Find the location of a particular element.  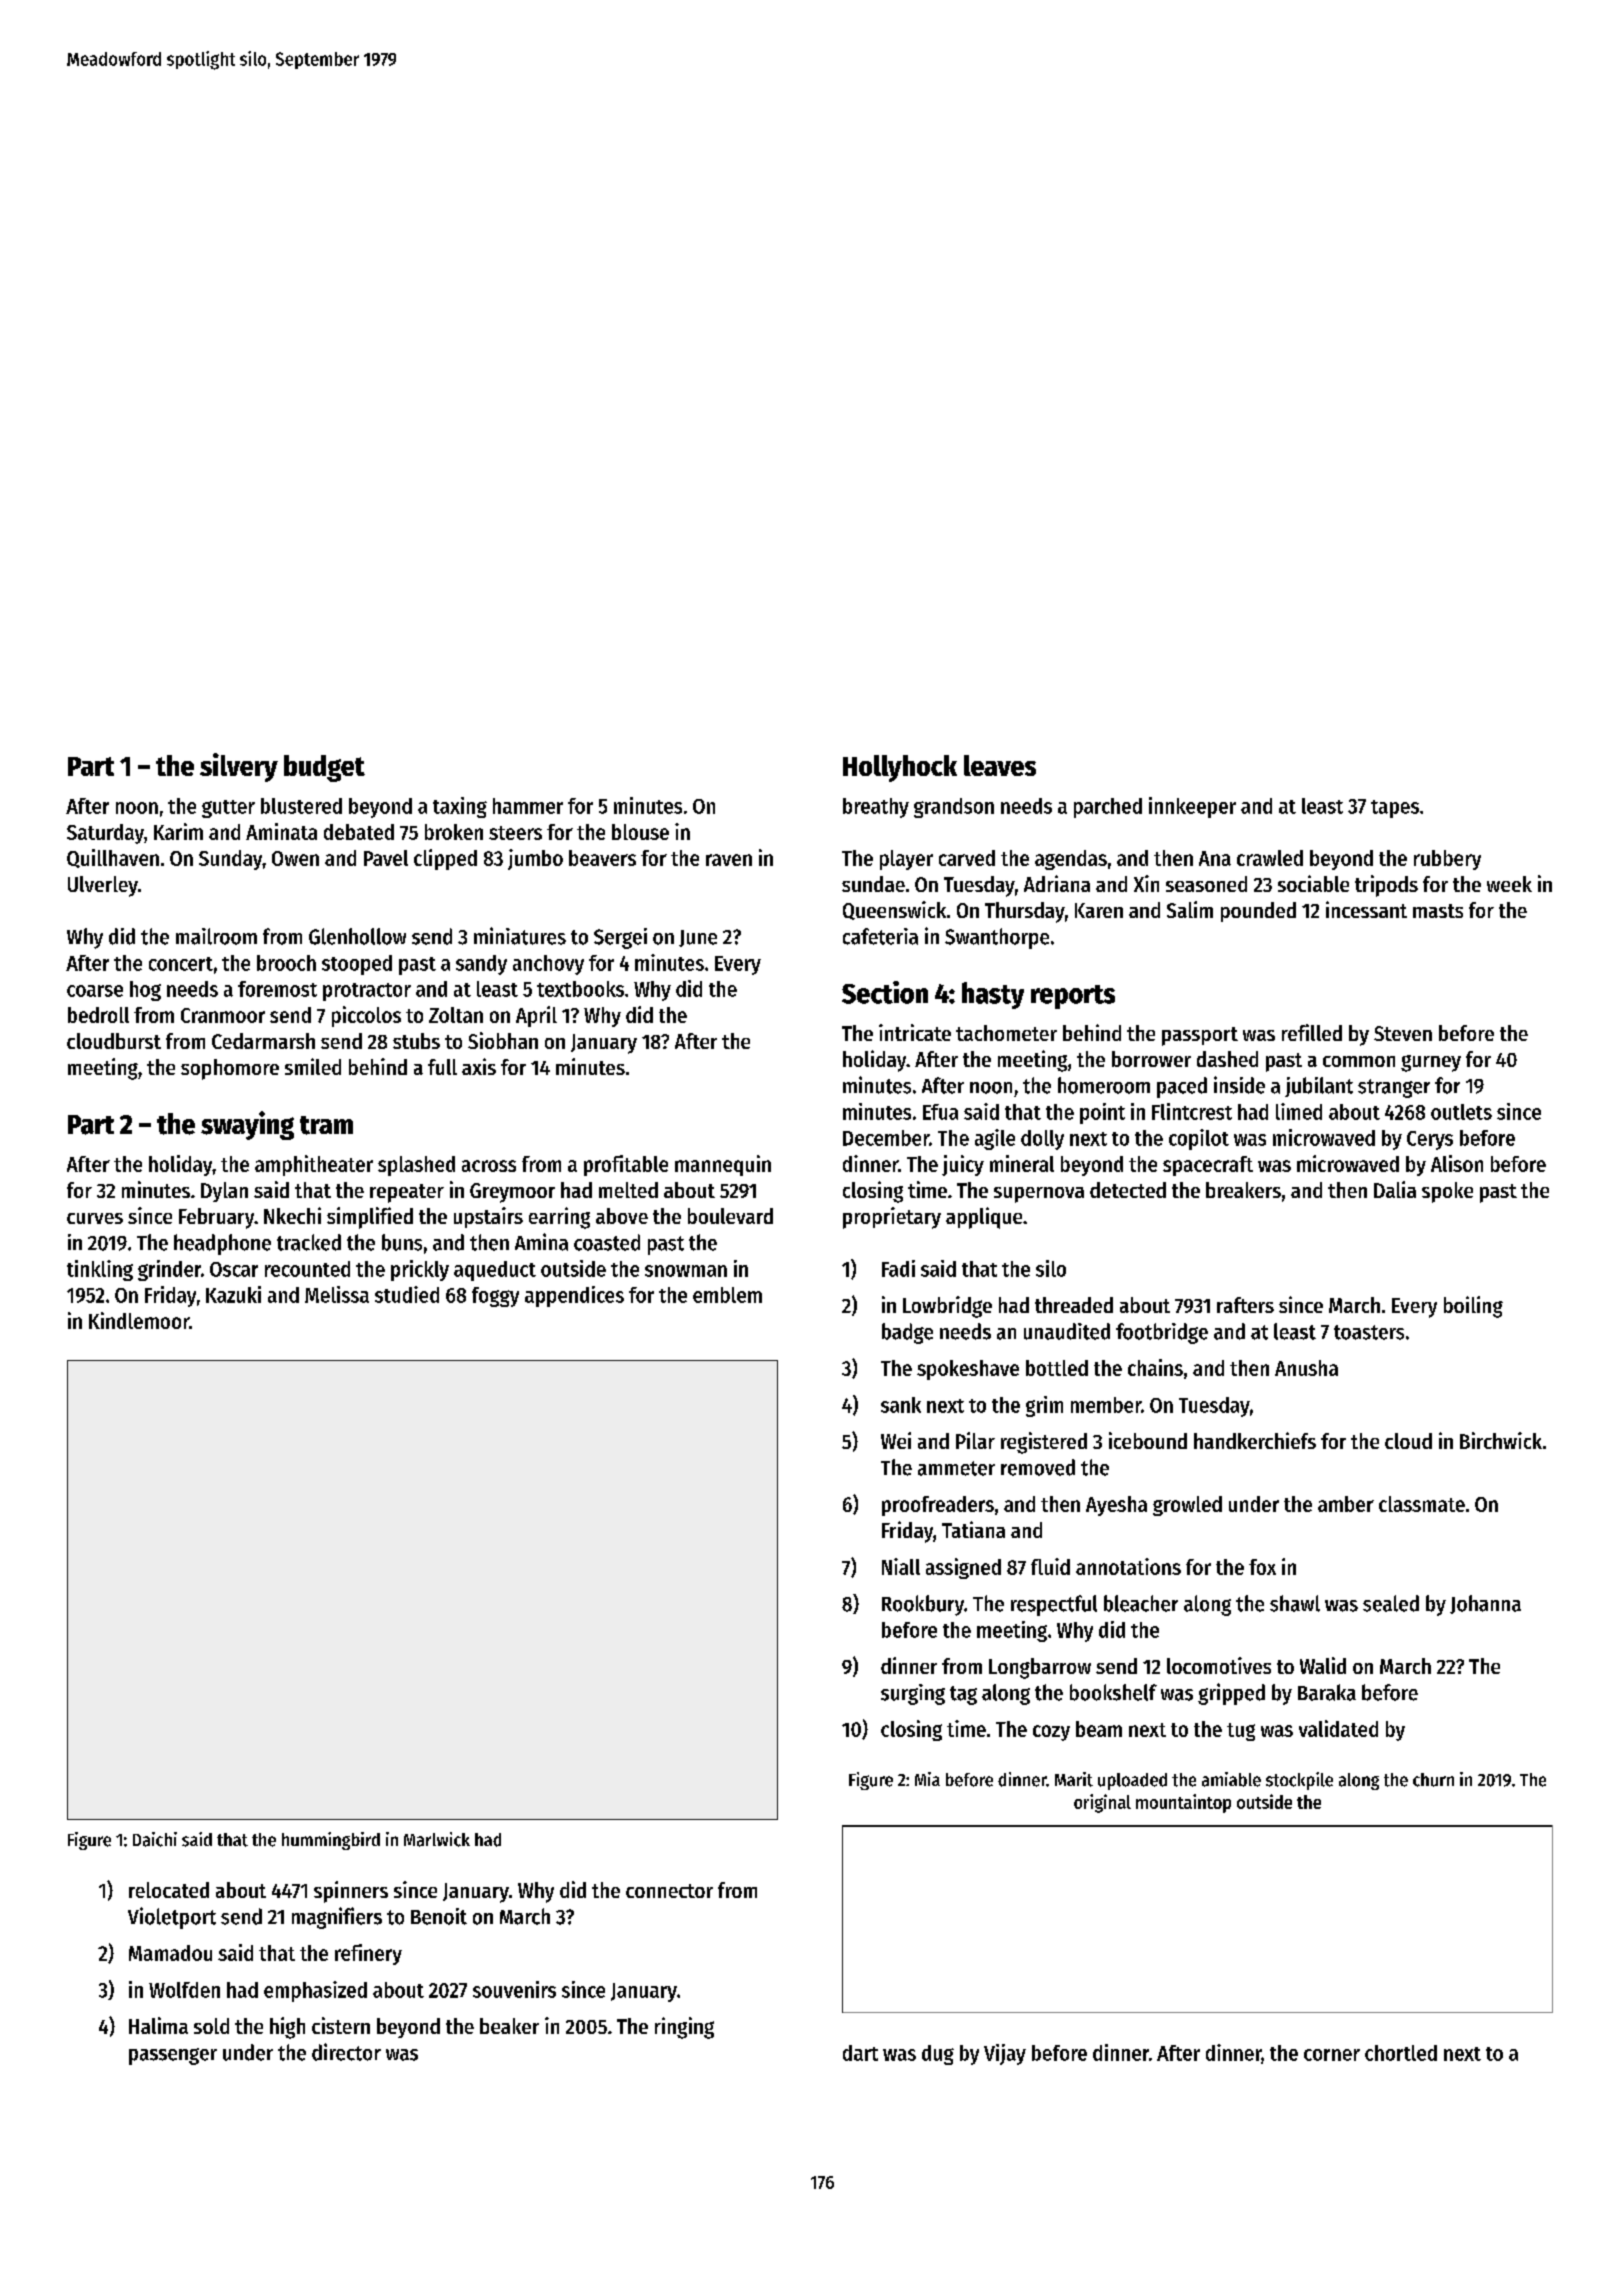

Hollyhock is located at coordinates (900, 768).
